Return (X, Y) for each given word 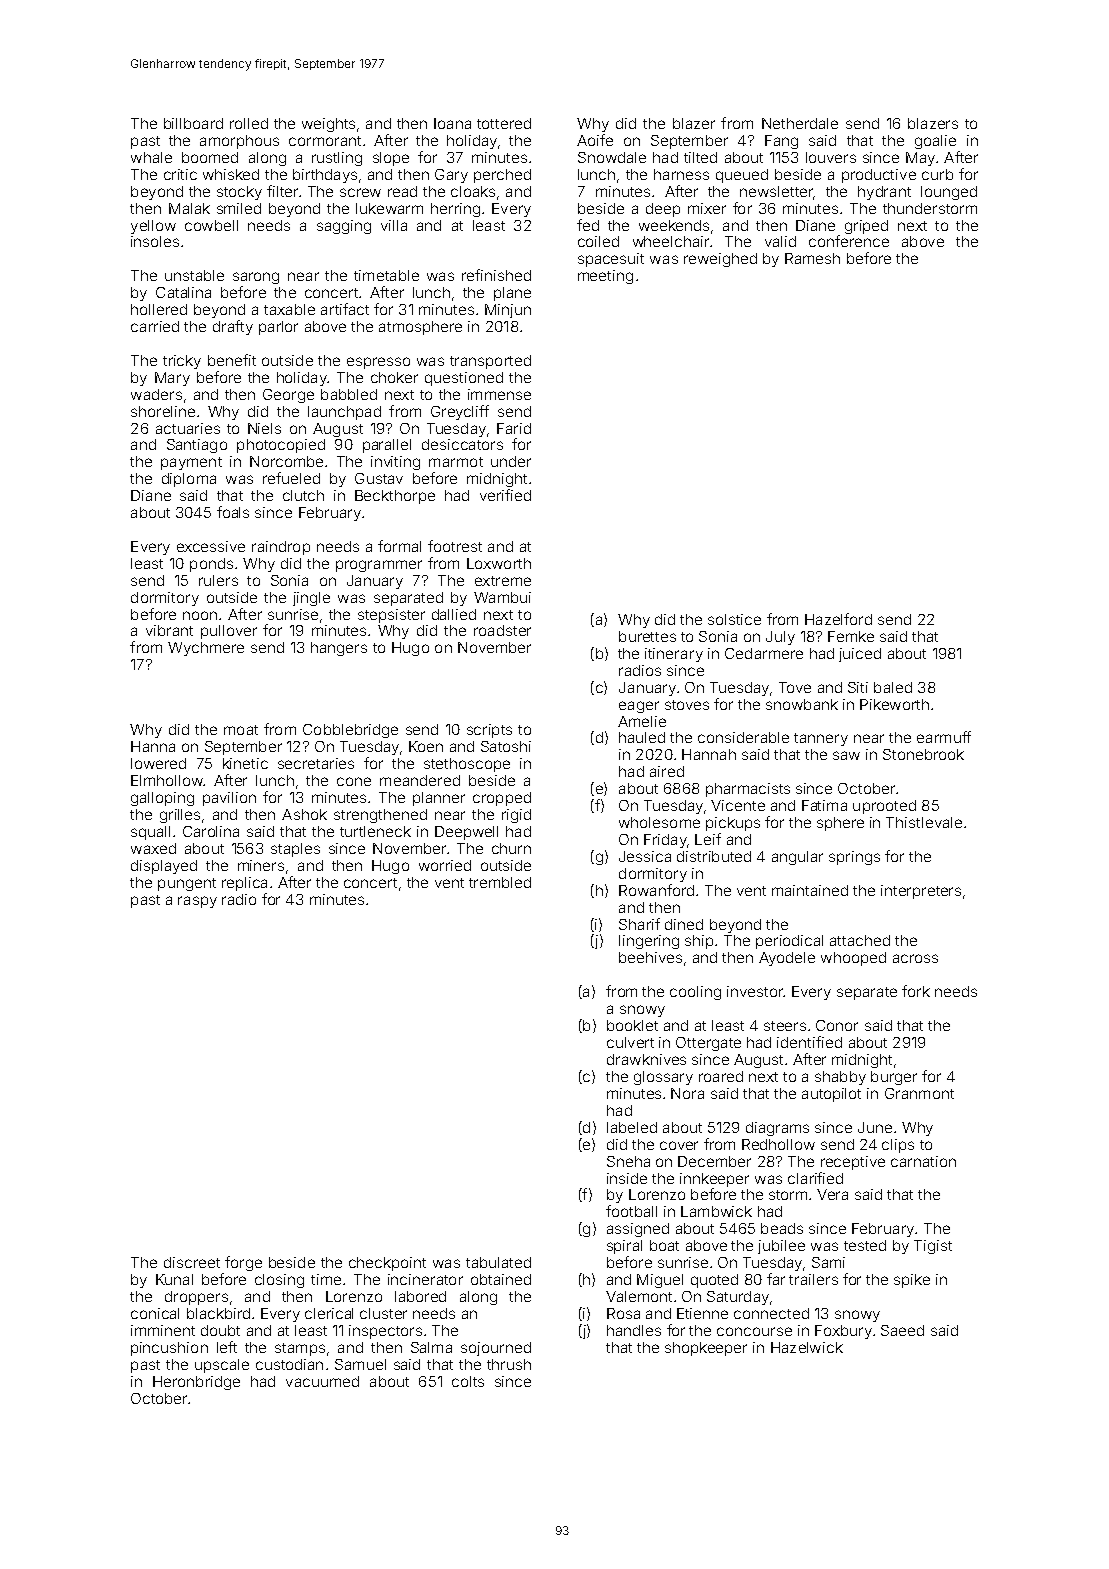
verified (505, 495)
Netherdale (800, 123)
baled (893, 687)
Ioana (452, 123)
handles (634, 1330)
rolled (249, 123)
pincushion (169, 1349)
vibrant (169, 630)
